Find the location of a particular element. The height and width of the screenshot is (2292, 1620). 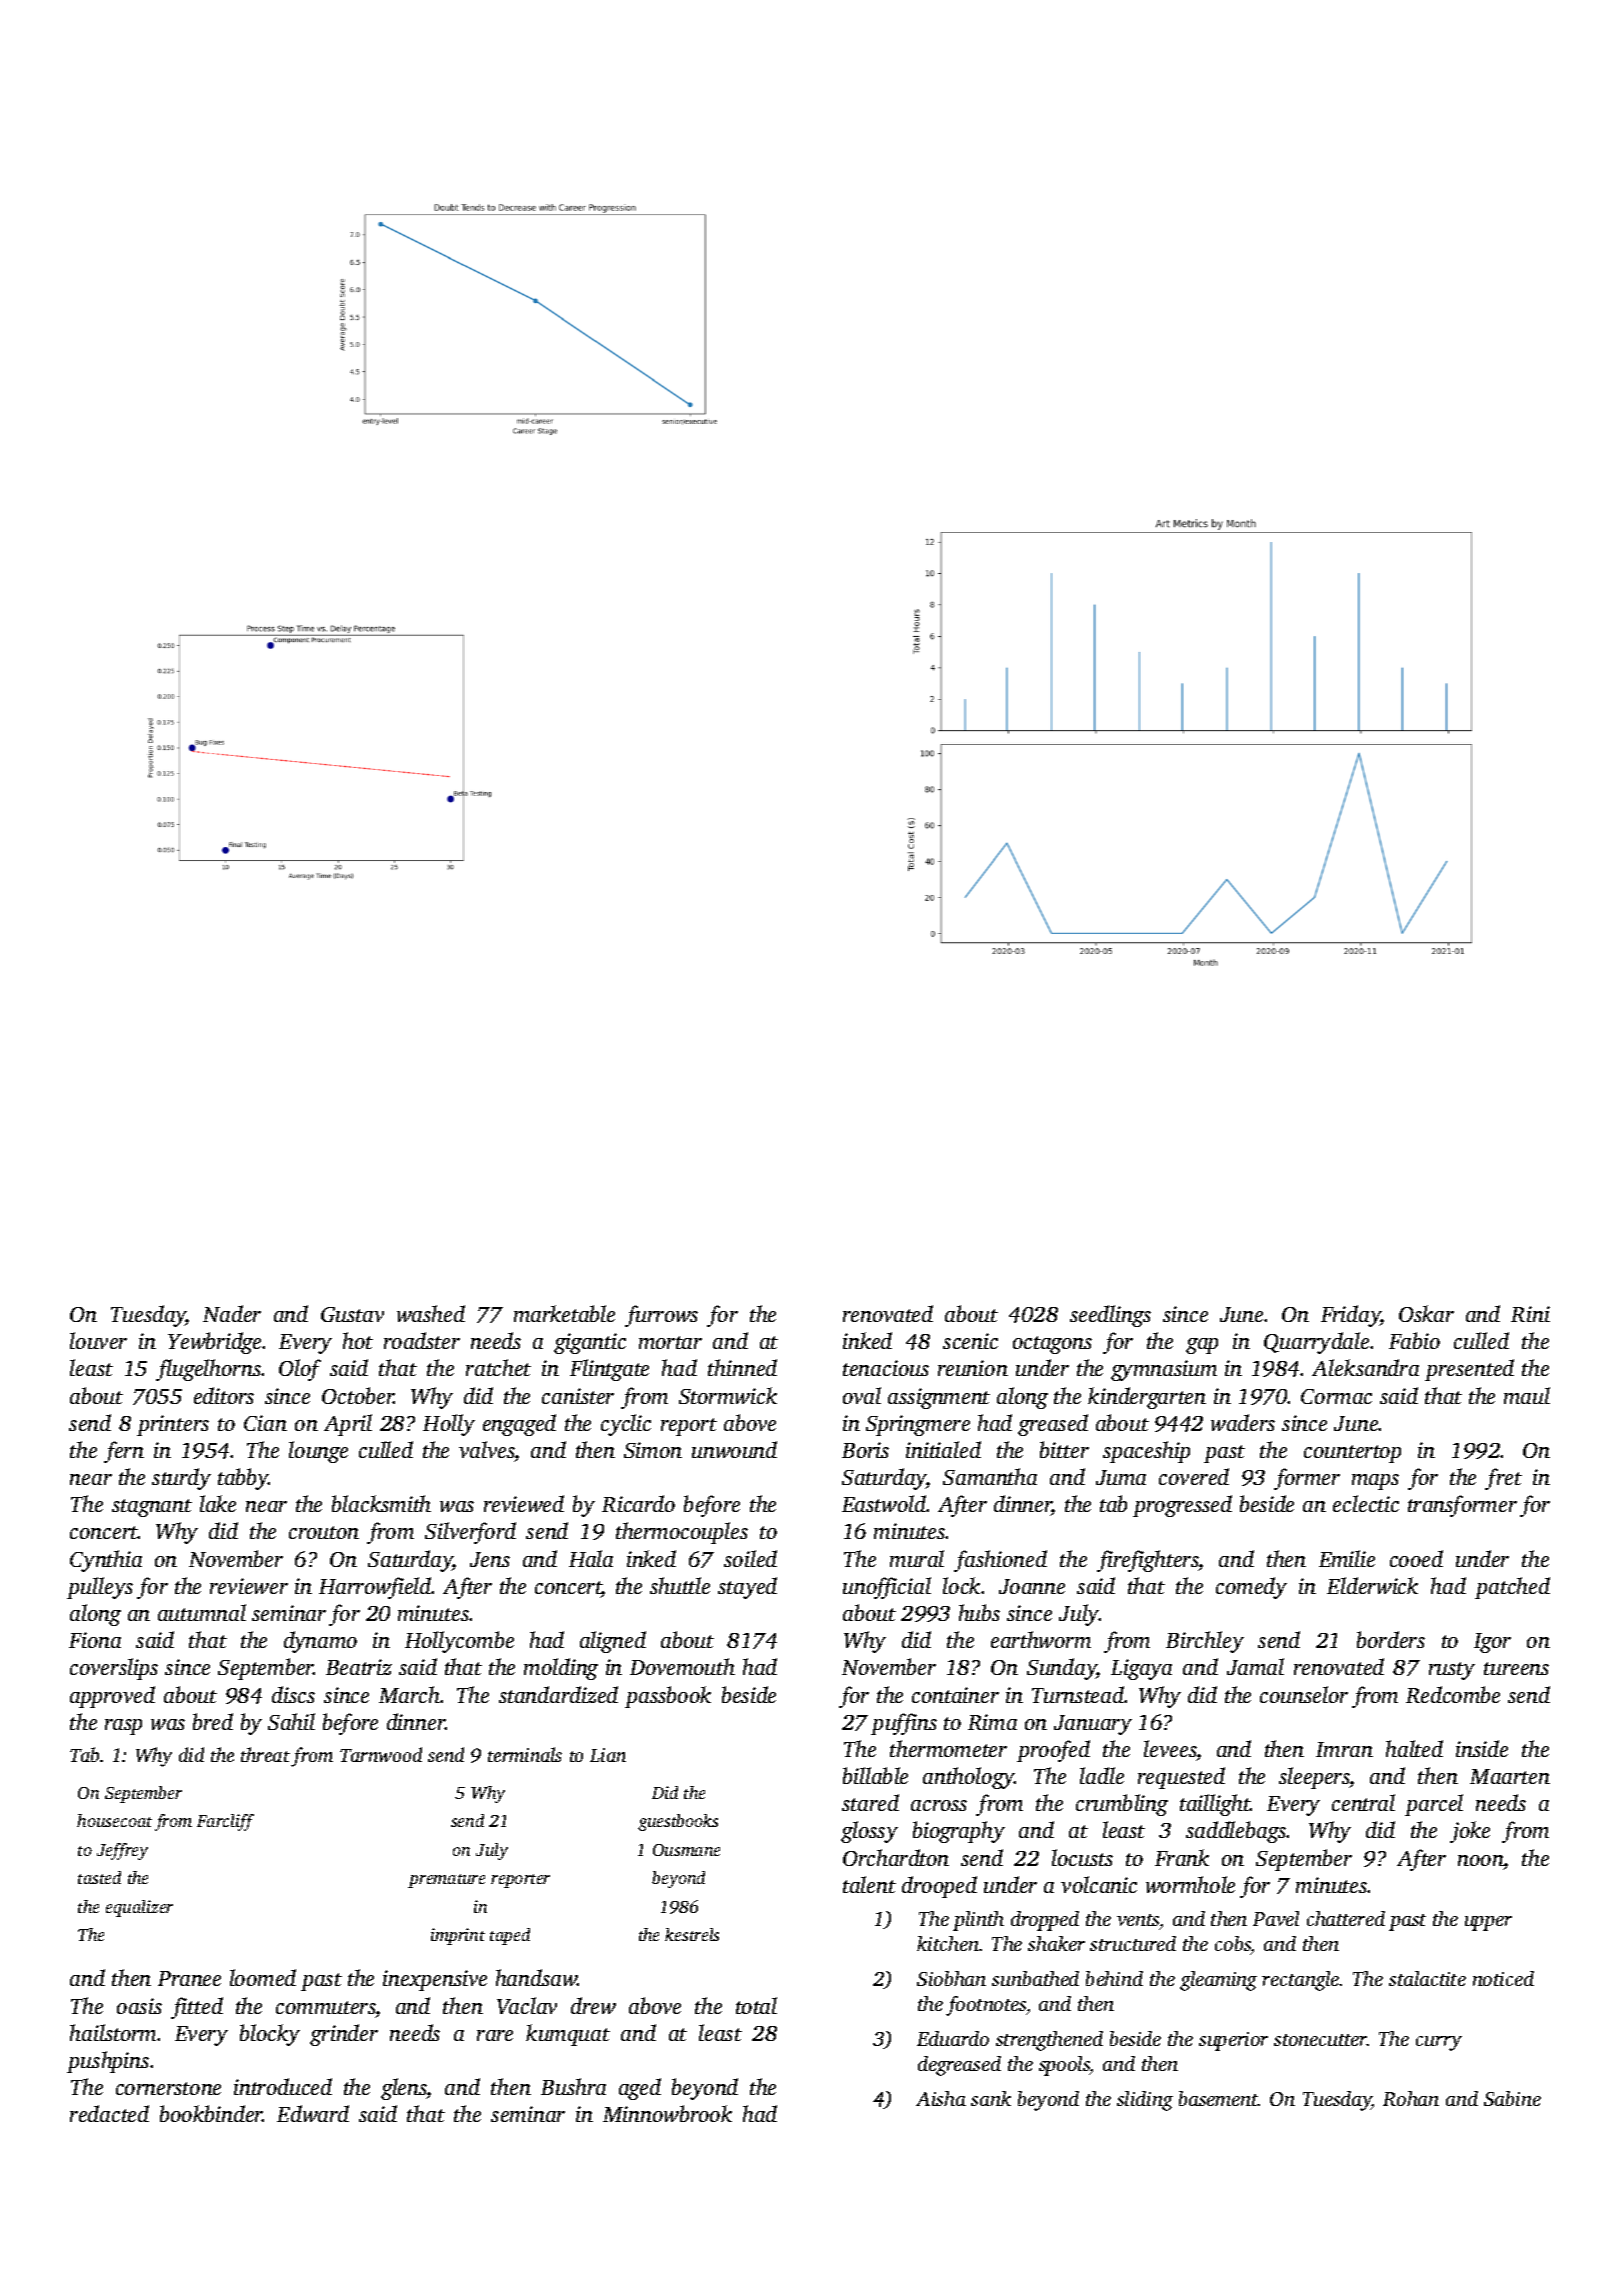

Redcombe is located at coordinates (1453, 1694).
